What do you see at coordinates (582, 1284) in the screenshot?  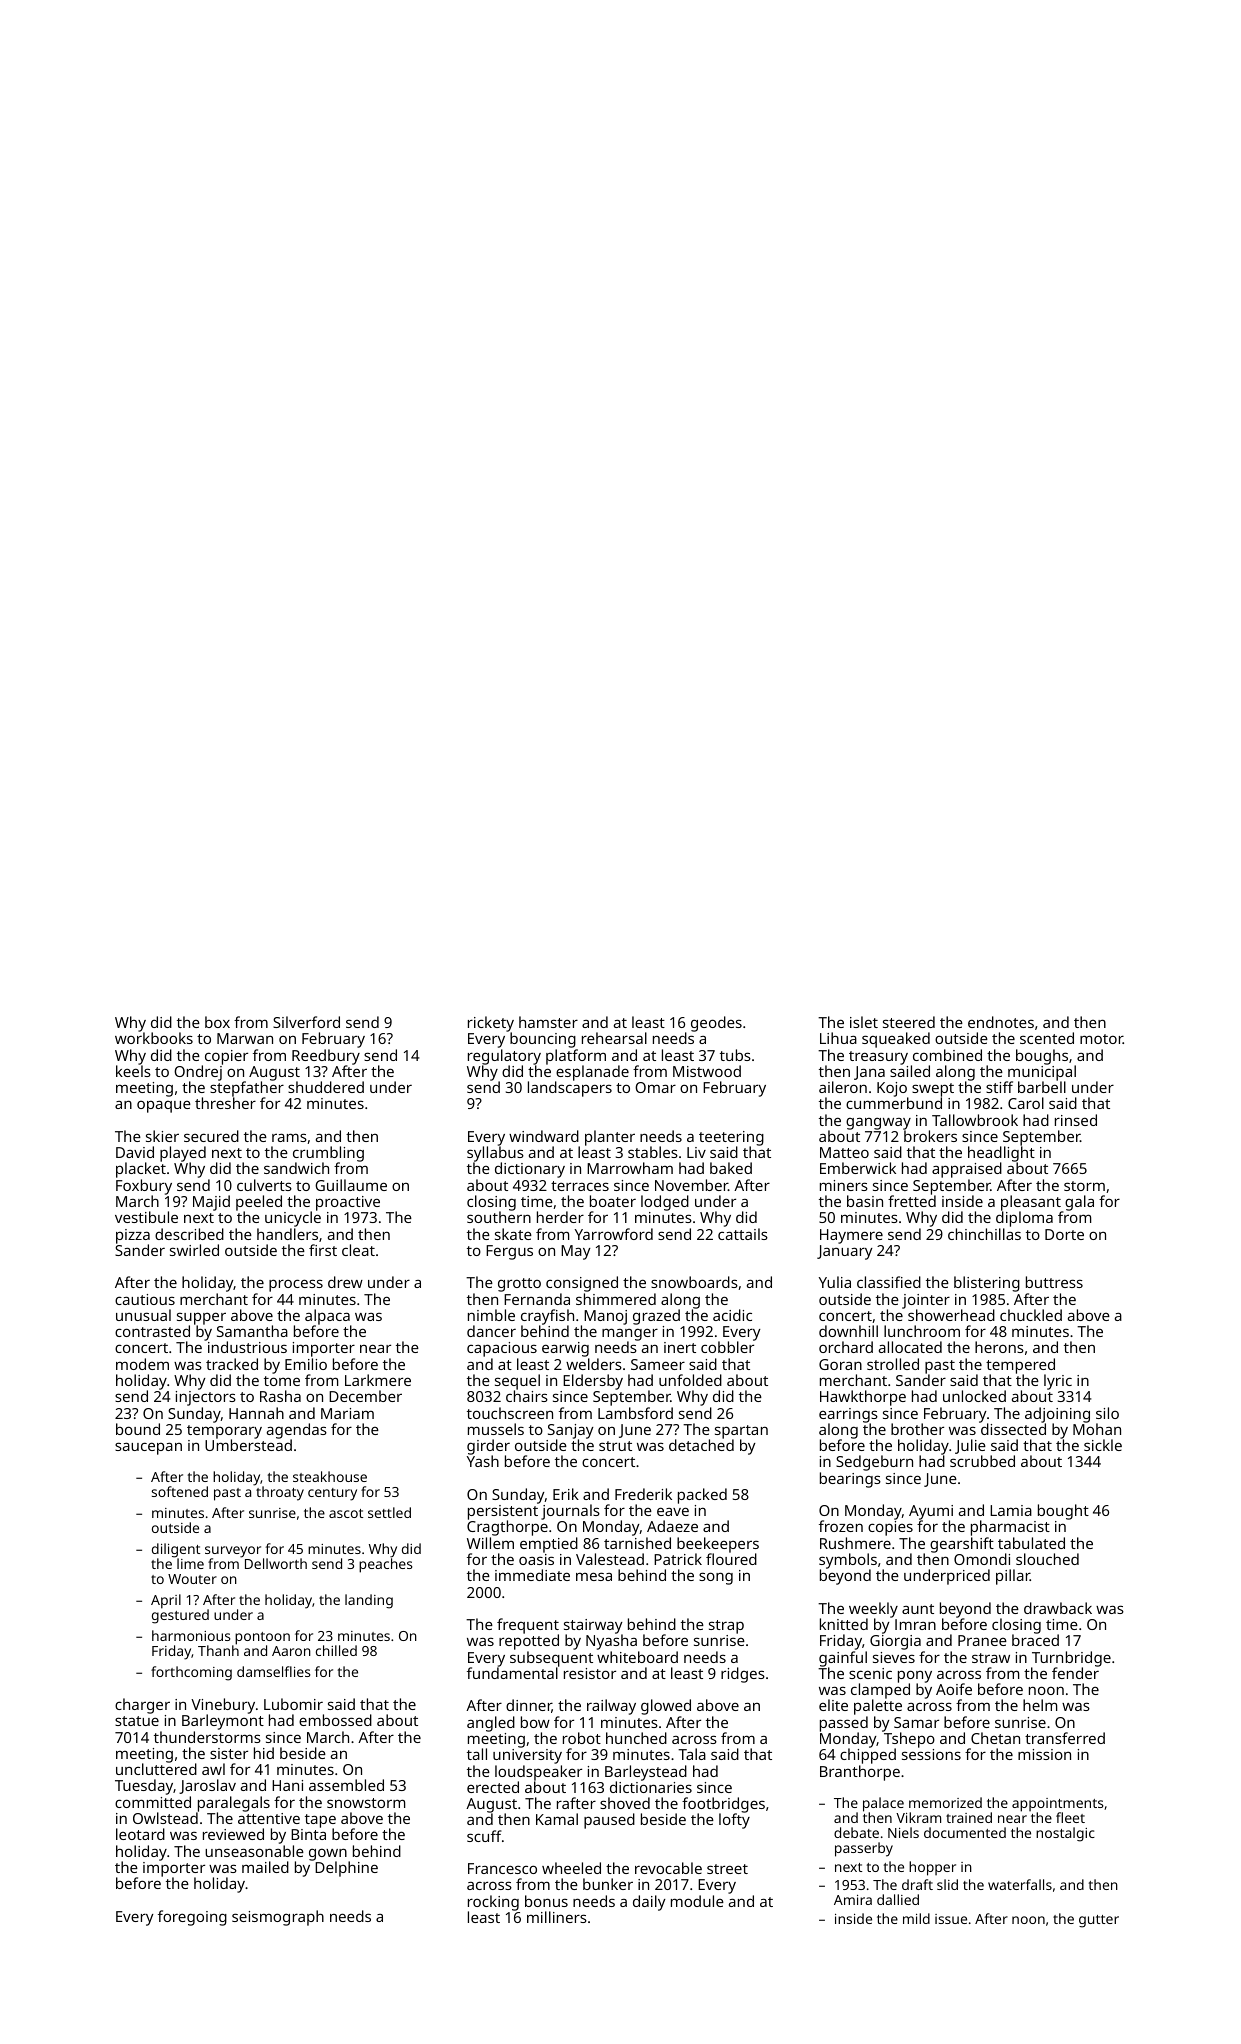 I see `consigned` at bounding box center [582, 1284].
